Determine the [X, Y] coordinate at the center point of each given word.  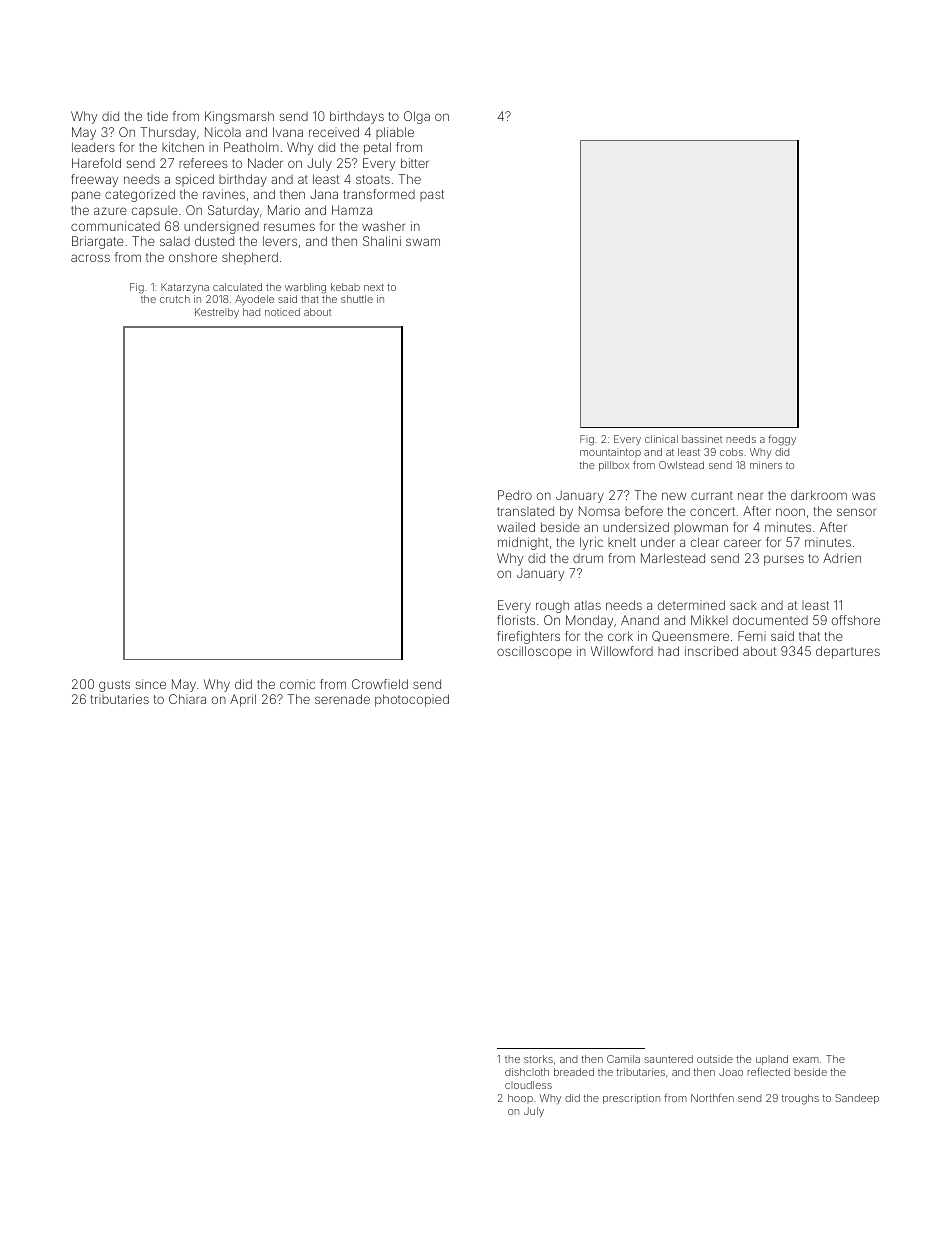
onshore [193, 257]
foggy [782, 440]
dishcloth [527, 1072]
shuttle [357, 299]
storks [538, 1059]
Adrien [842, 558]
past [432, 195]
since [151, 684]
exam [806, 1060]
